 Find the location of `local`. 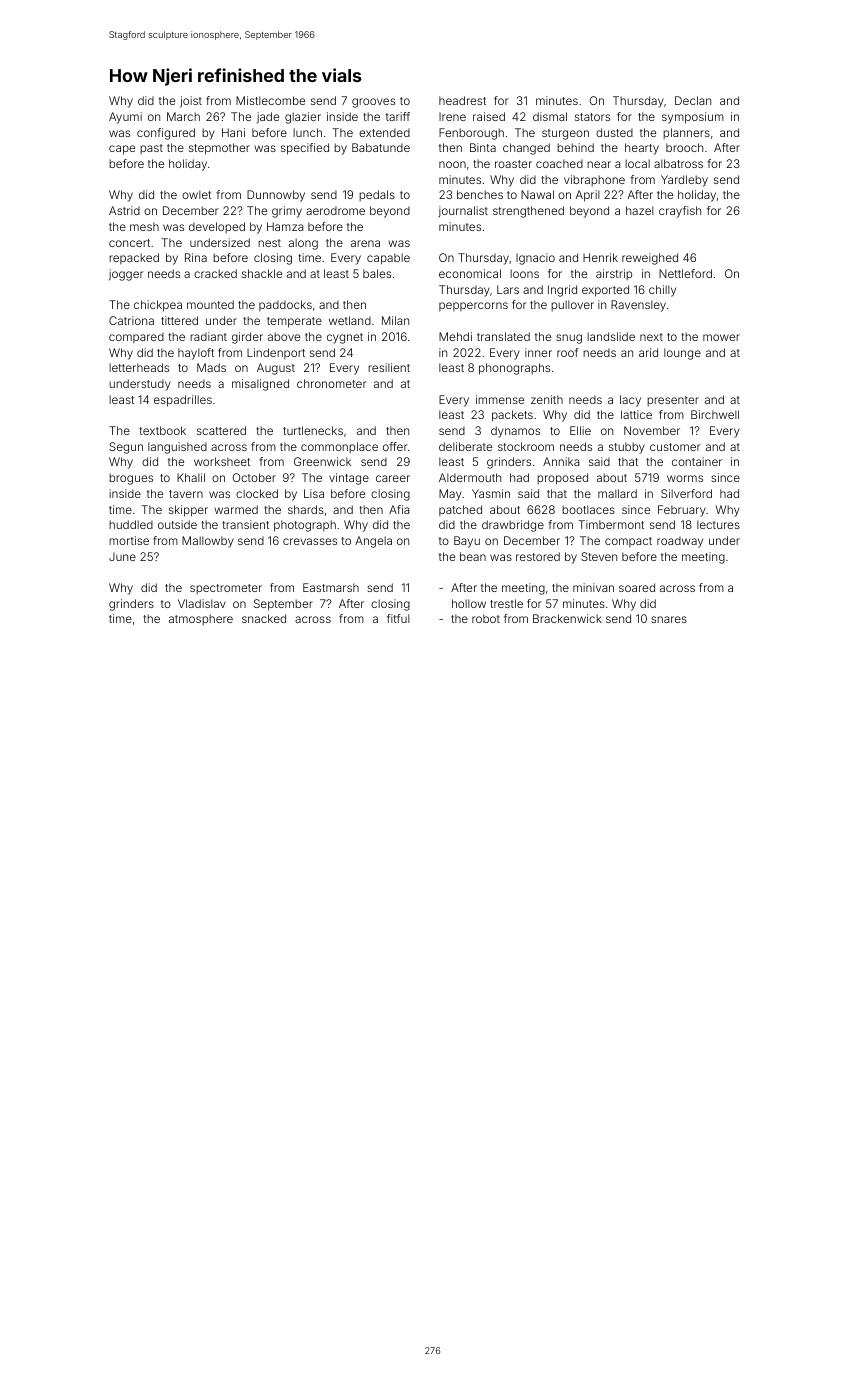

local is located at coordinates (637, 163).
